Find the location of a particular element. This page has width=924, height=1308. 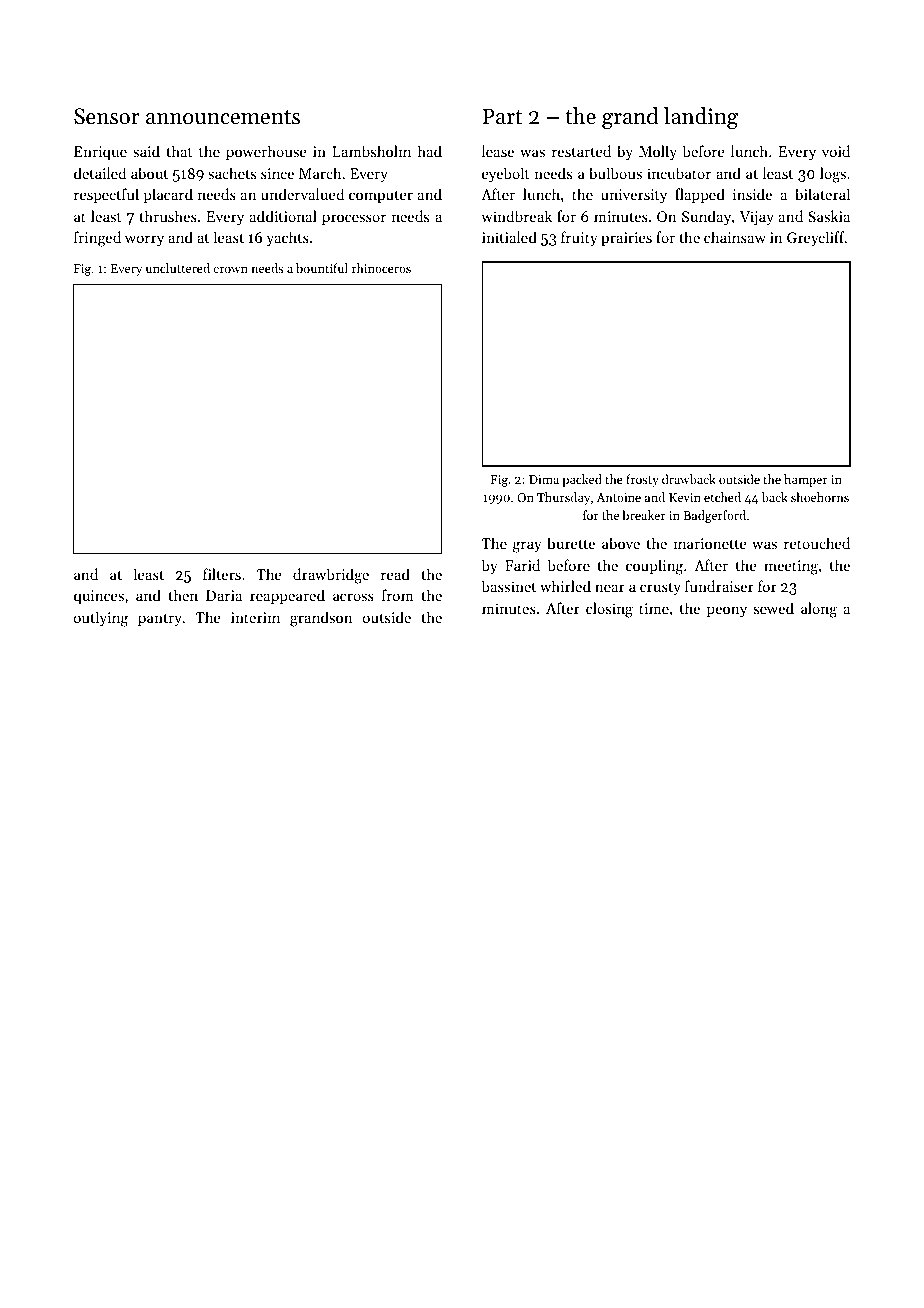

Lambsholm is located at coordinates (371, 151).
